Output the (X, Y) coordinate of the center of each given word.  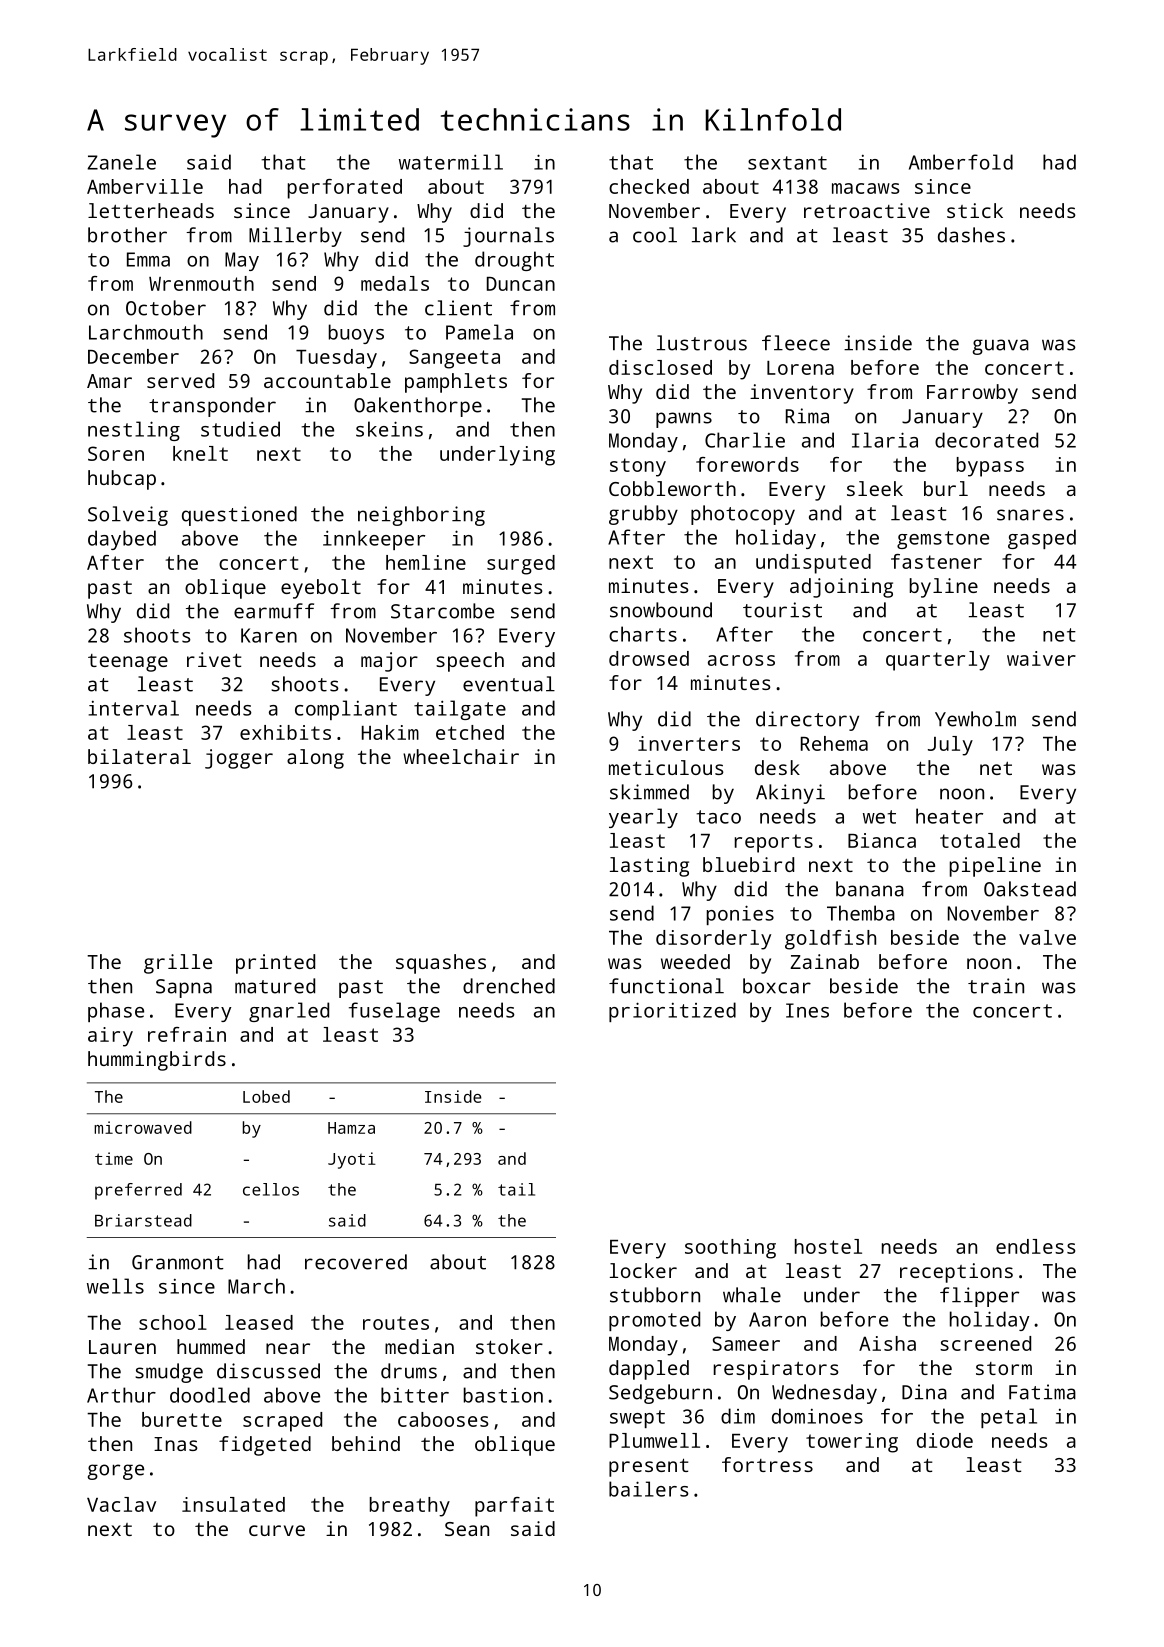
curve (277, 1530)
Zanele (121, 162)
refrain (187, 1034)
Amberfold (961, 162)
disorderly (713, 940)
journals (508, 237)
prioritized (672, 1012)
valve (1047, 937)
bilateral (139, 756)
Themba (861, 913)
